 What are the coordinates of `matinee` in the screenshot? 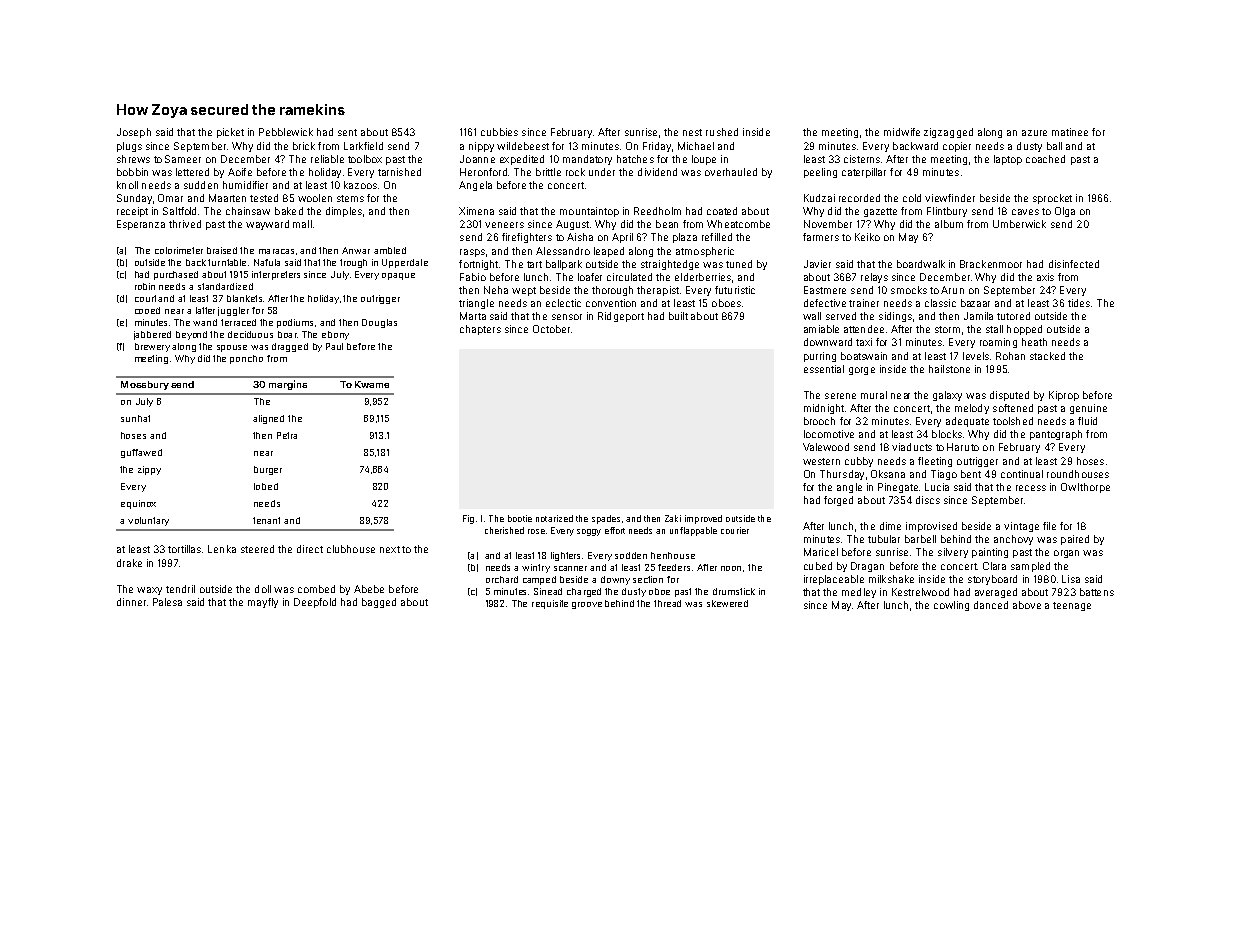 It's located at (1070, 132).
